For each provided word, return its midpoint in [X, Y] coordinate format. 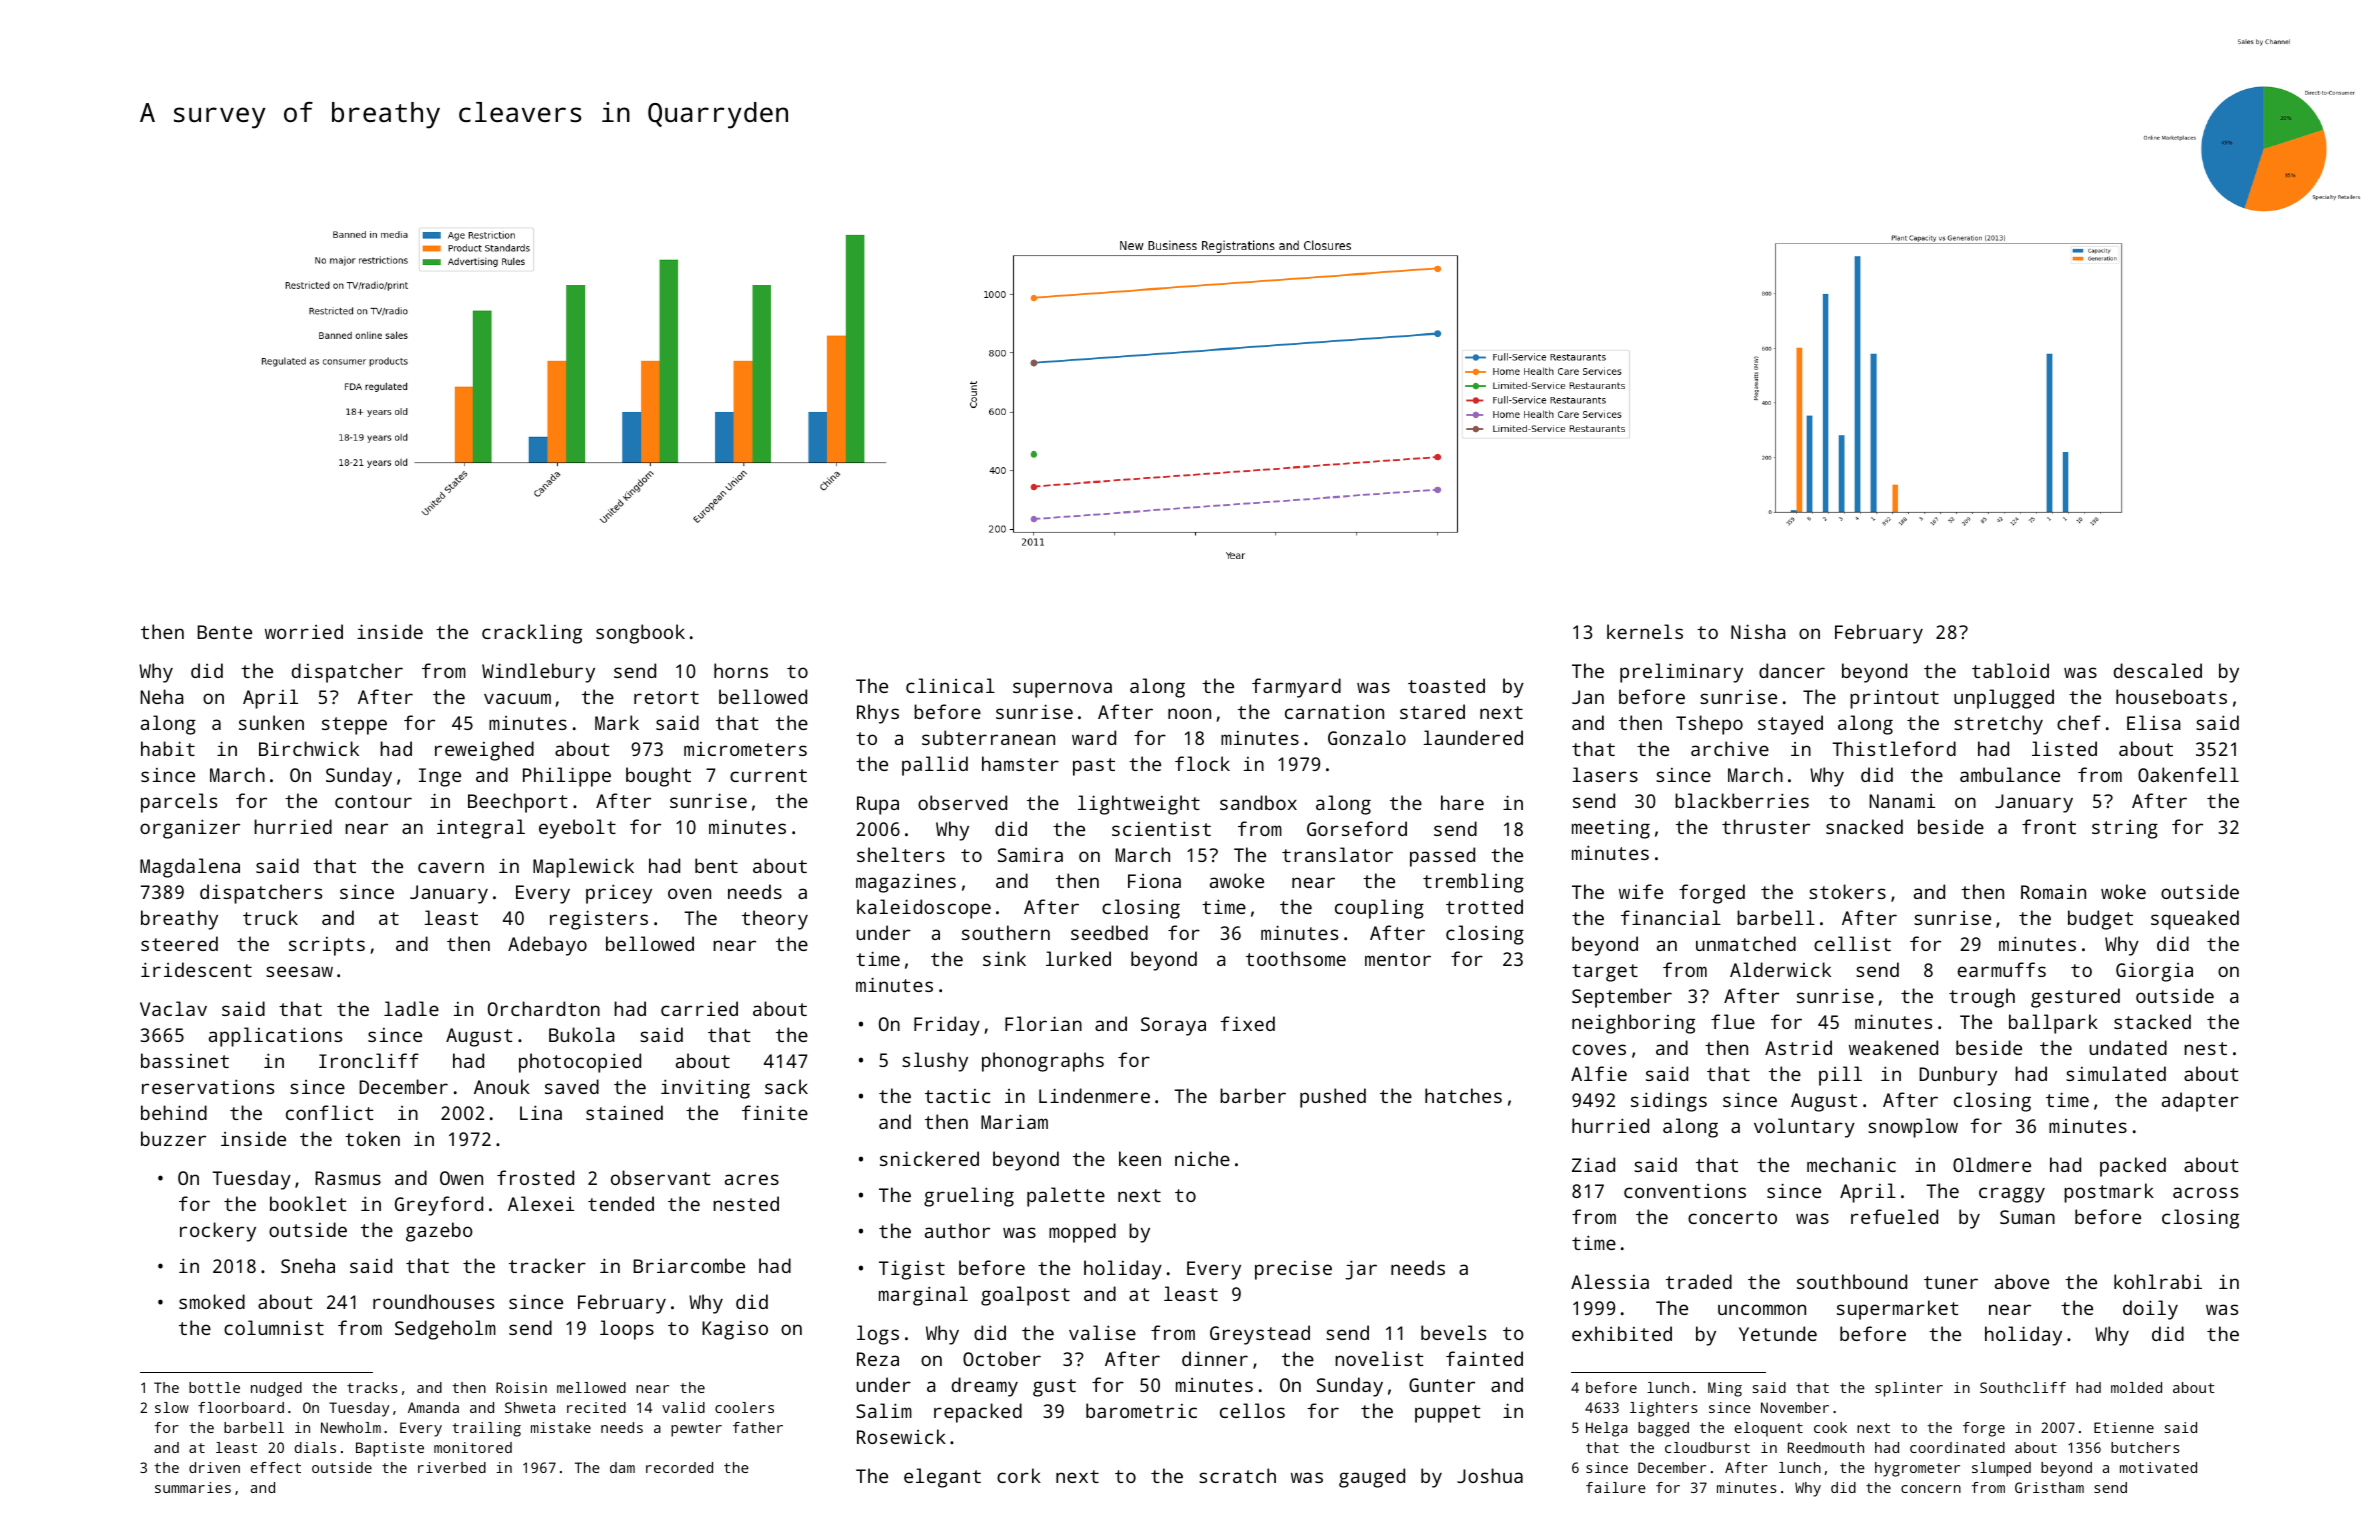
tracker [547, 1265]
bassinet [185, 1060]
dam [622, 1467]
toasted [1446, 685]
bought [658, 777]
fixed [1247, 1023]
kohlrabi [2158, 1281]
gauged [1372, 1478]
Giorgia [2154, 972]
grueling [969, 1197]
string [2125, 829]
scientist [1161, 828]
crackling [532, 634]
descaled [2158, 670]
